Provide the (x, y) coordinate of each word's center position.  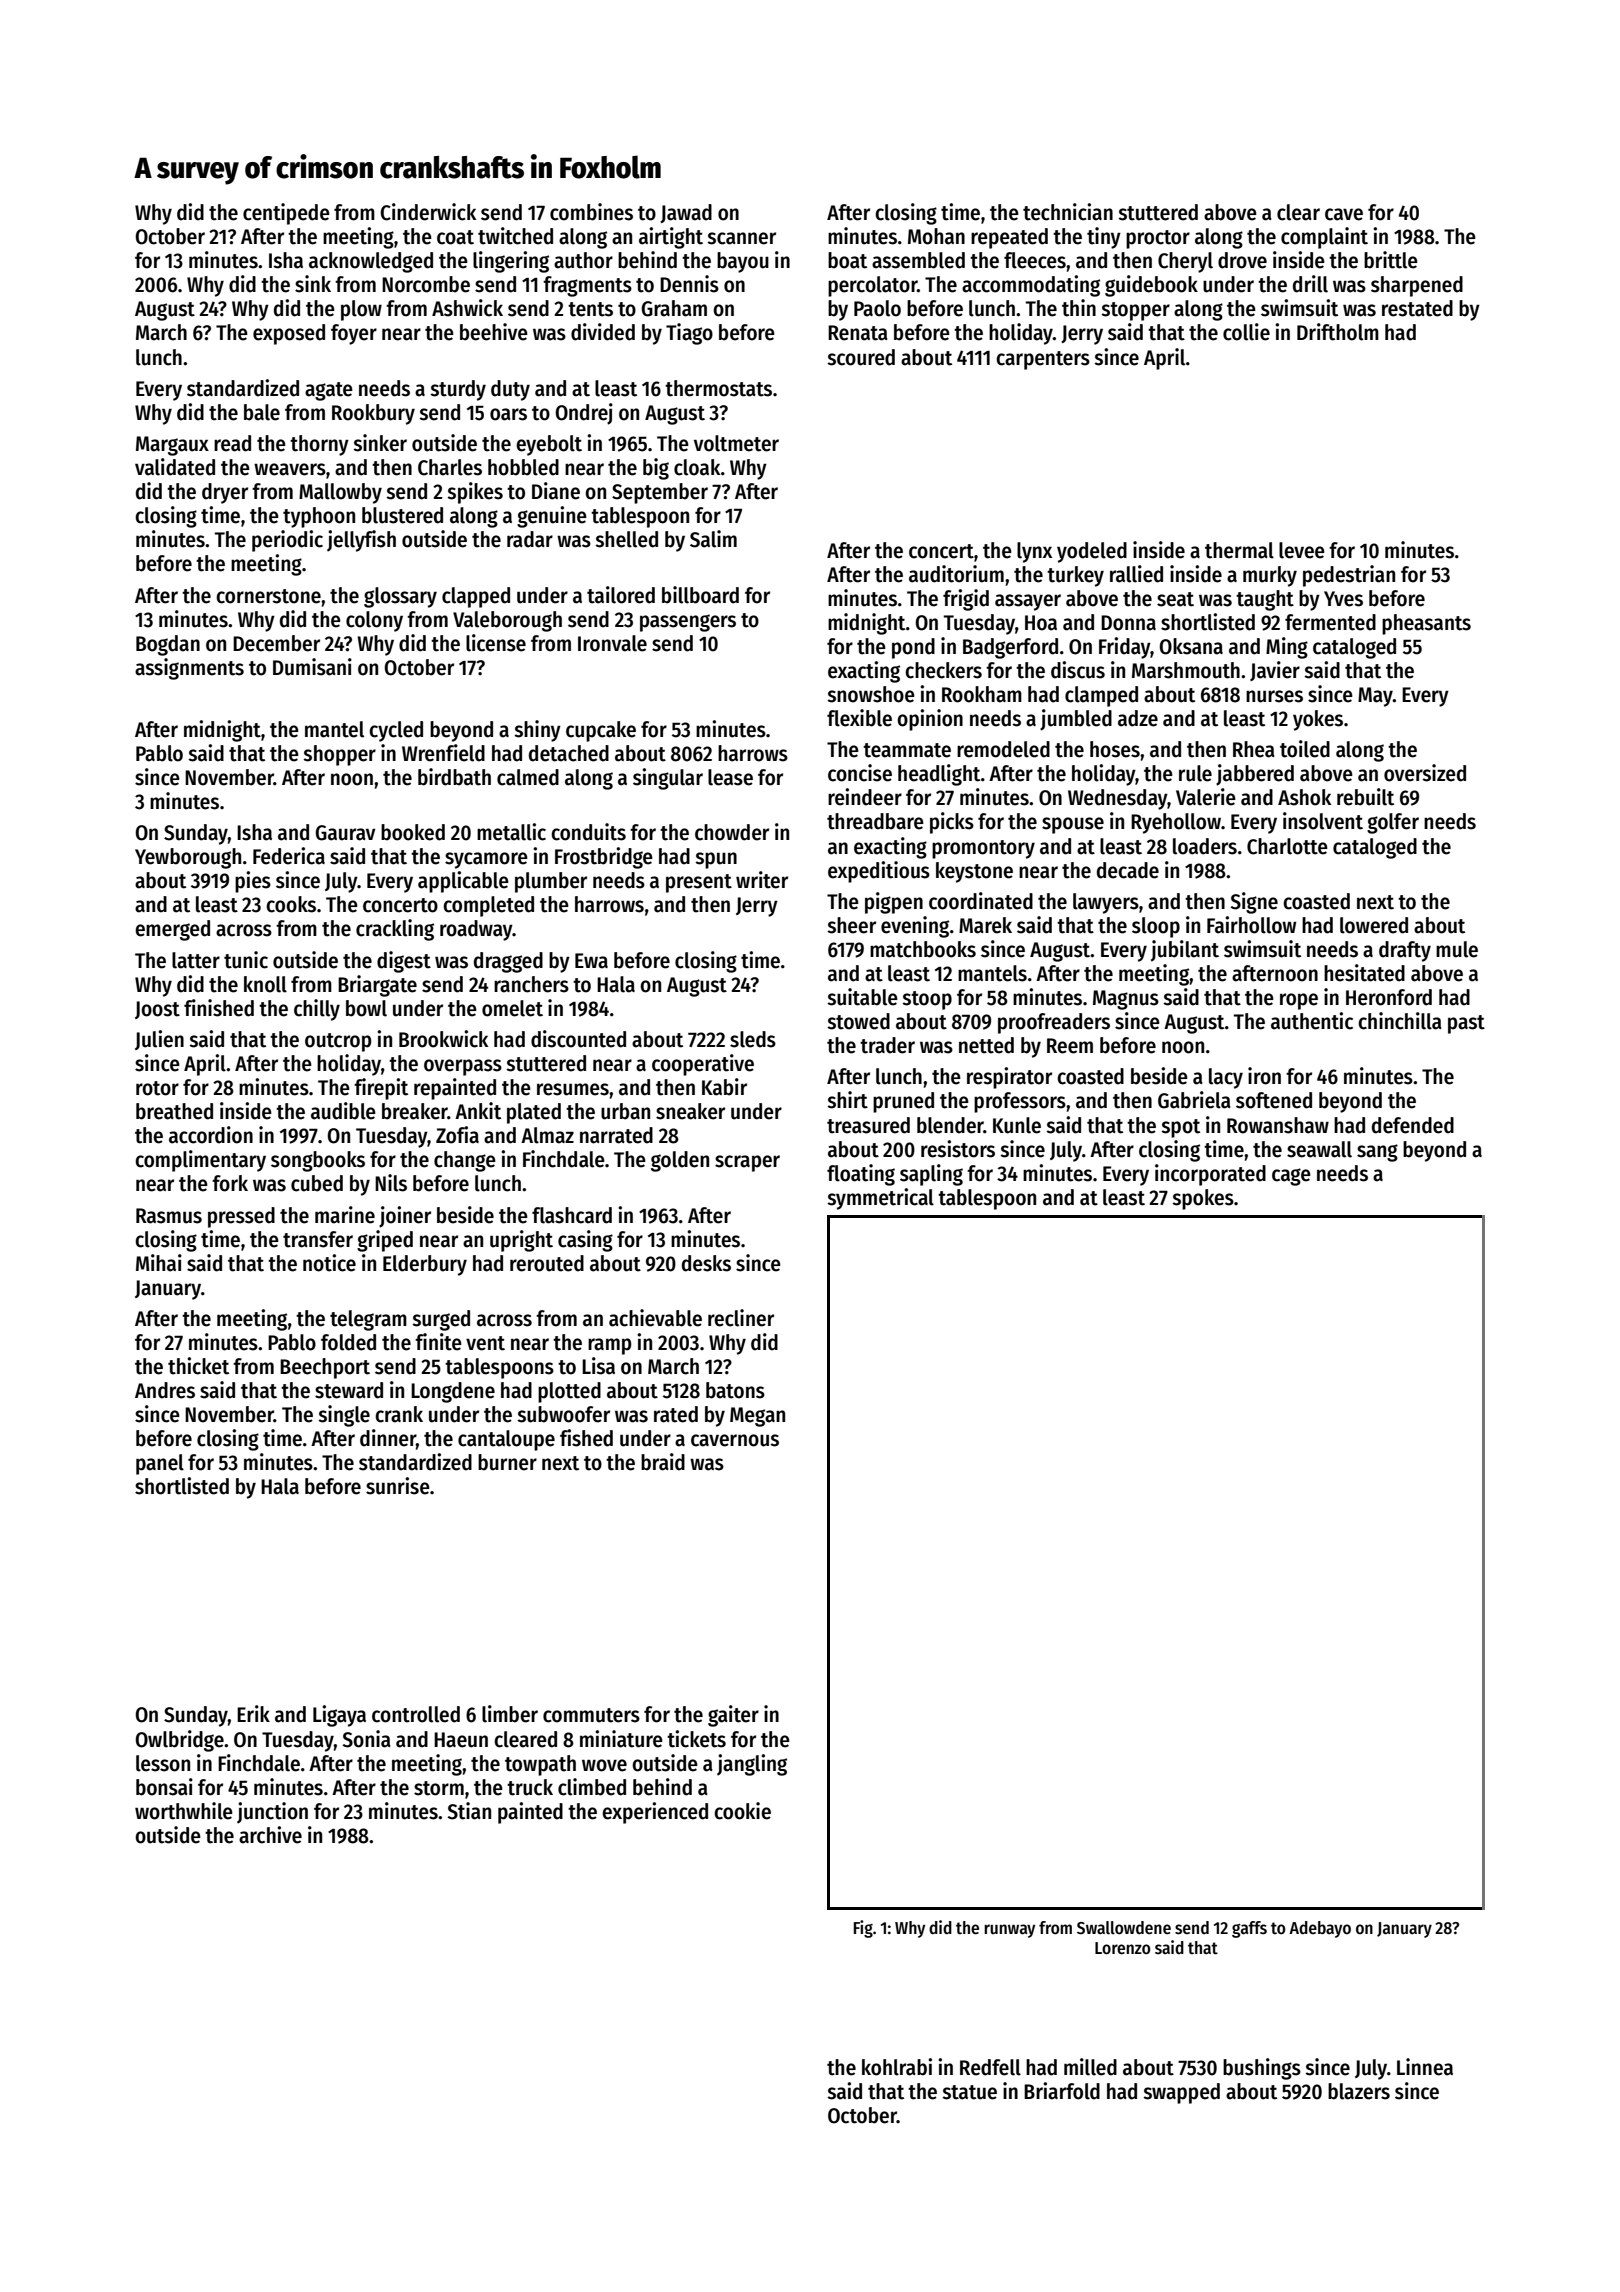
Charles (450, 467)
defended (1413, 1125)
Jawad (686, 213)
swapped (1181, 2093)
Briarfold (1062, 2091)
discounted (578, 1039)
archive (270, 1835)
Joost (157, 1010)
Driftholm (1338, 332)
